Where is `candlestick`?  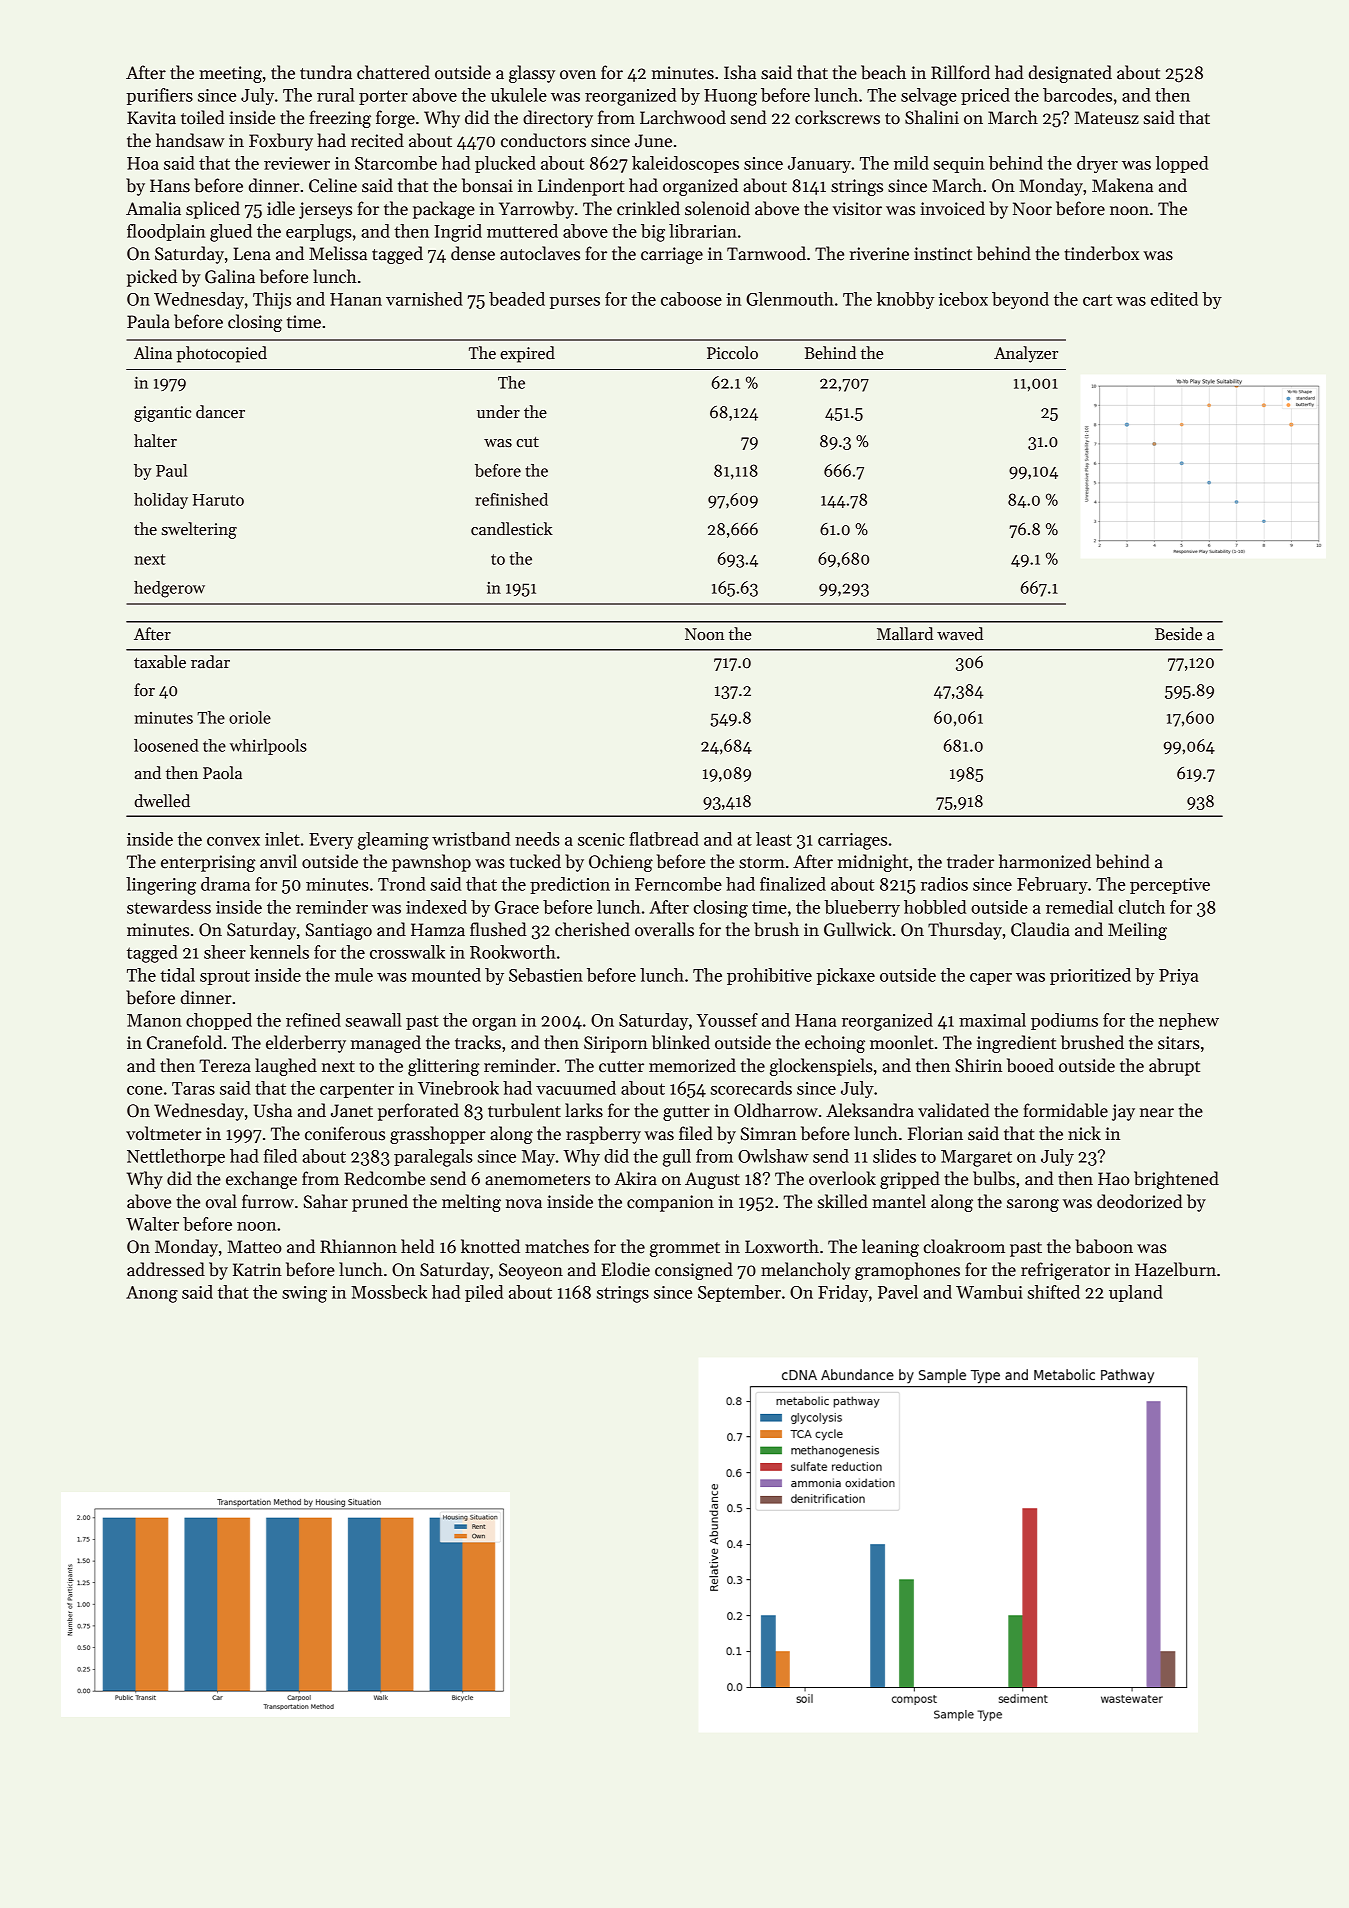
candlestick is located at coordinates (512, 529).
